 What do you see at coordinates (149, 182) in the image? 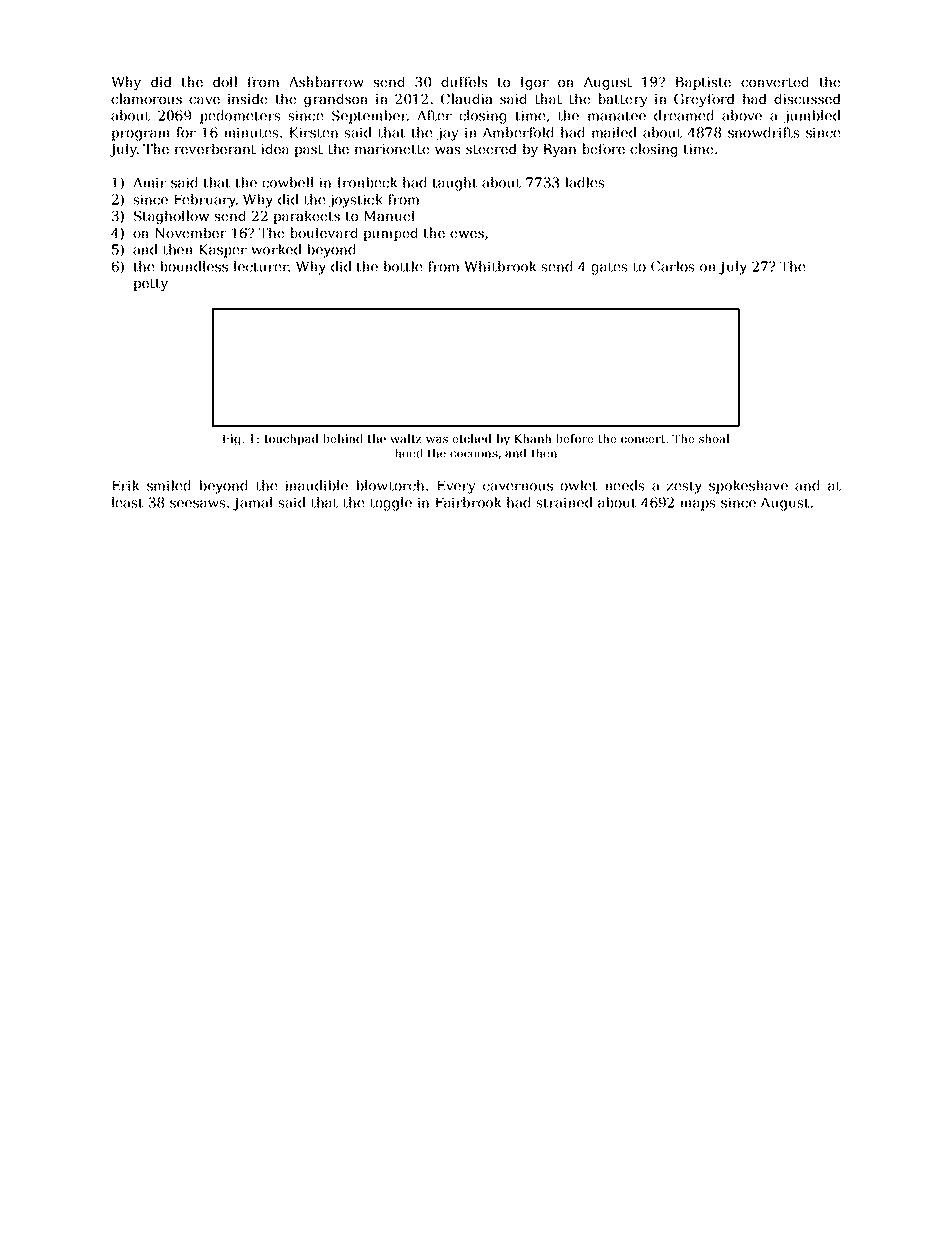
I see `Amir` at bounding box center [149, 182].
